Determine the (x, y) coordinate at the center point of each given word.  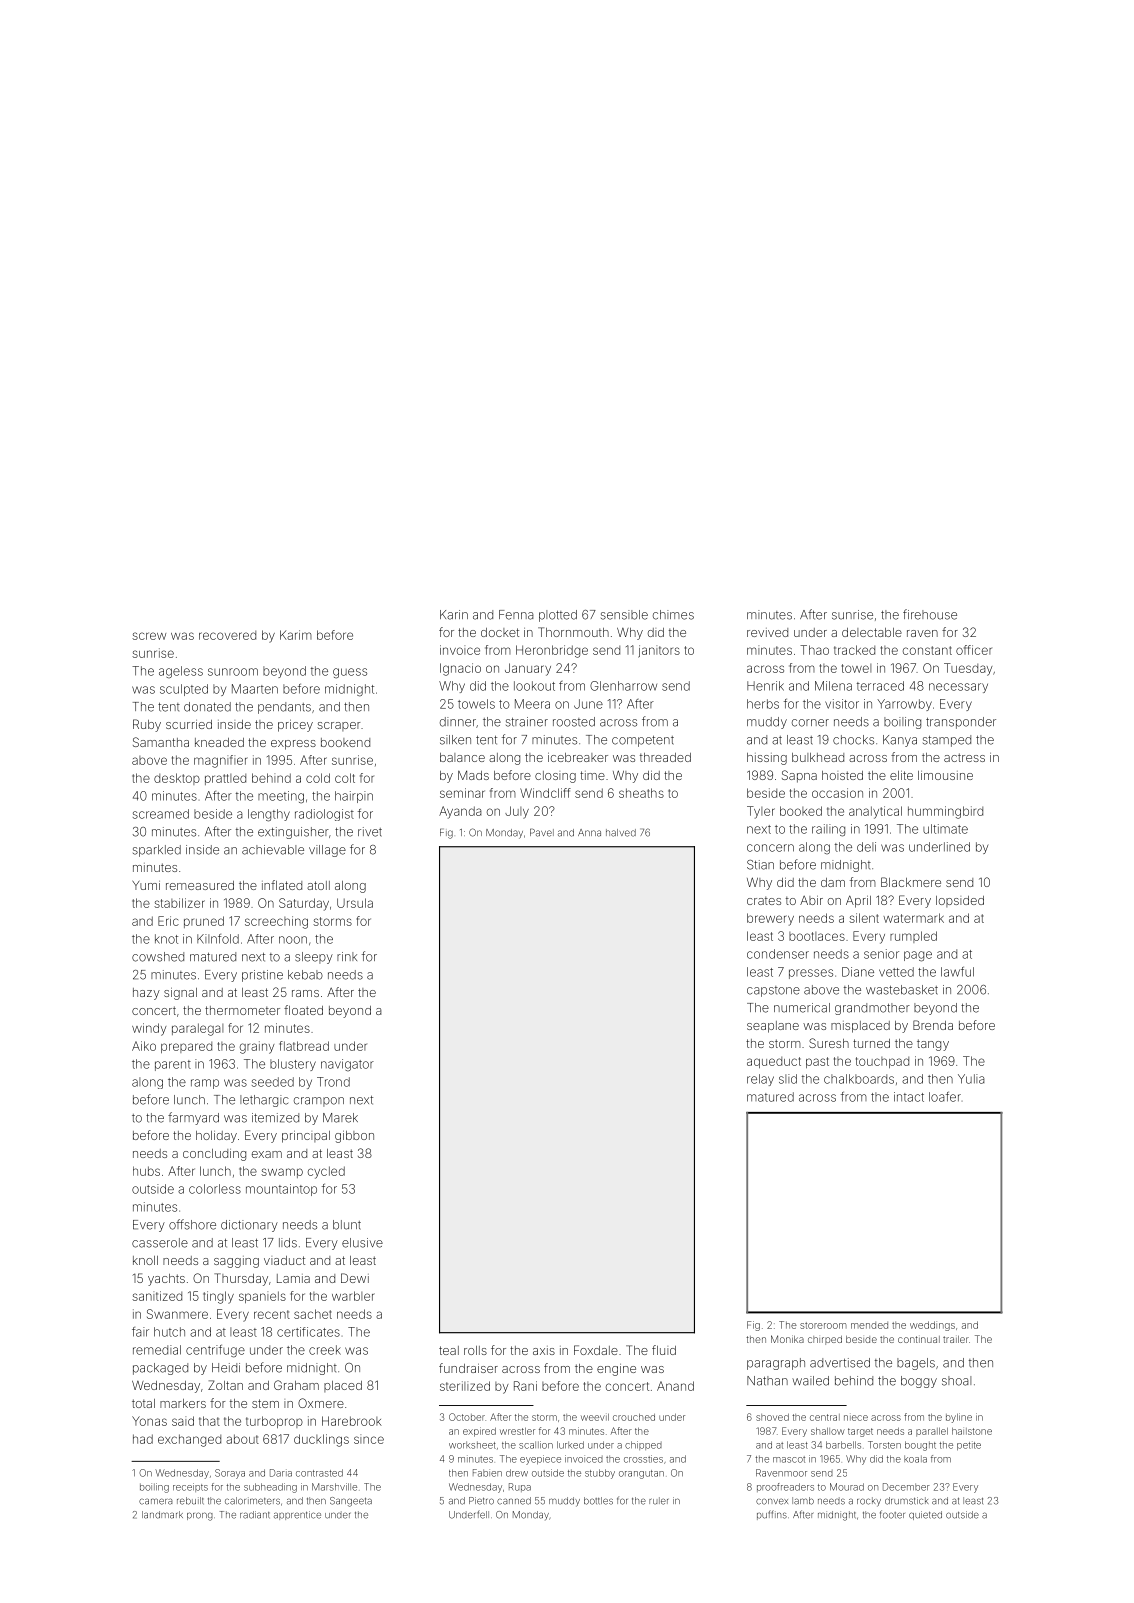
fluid (664, 1350)
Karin (454, 615)
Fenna (516, 615)
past (817, 1062)
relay (760, 1080)
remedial (157, 1350)
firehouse (930, 614)
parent (173, 1065)
